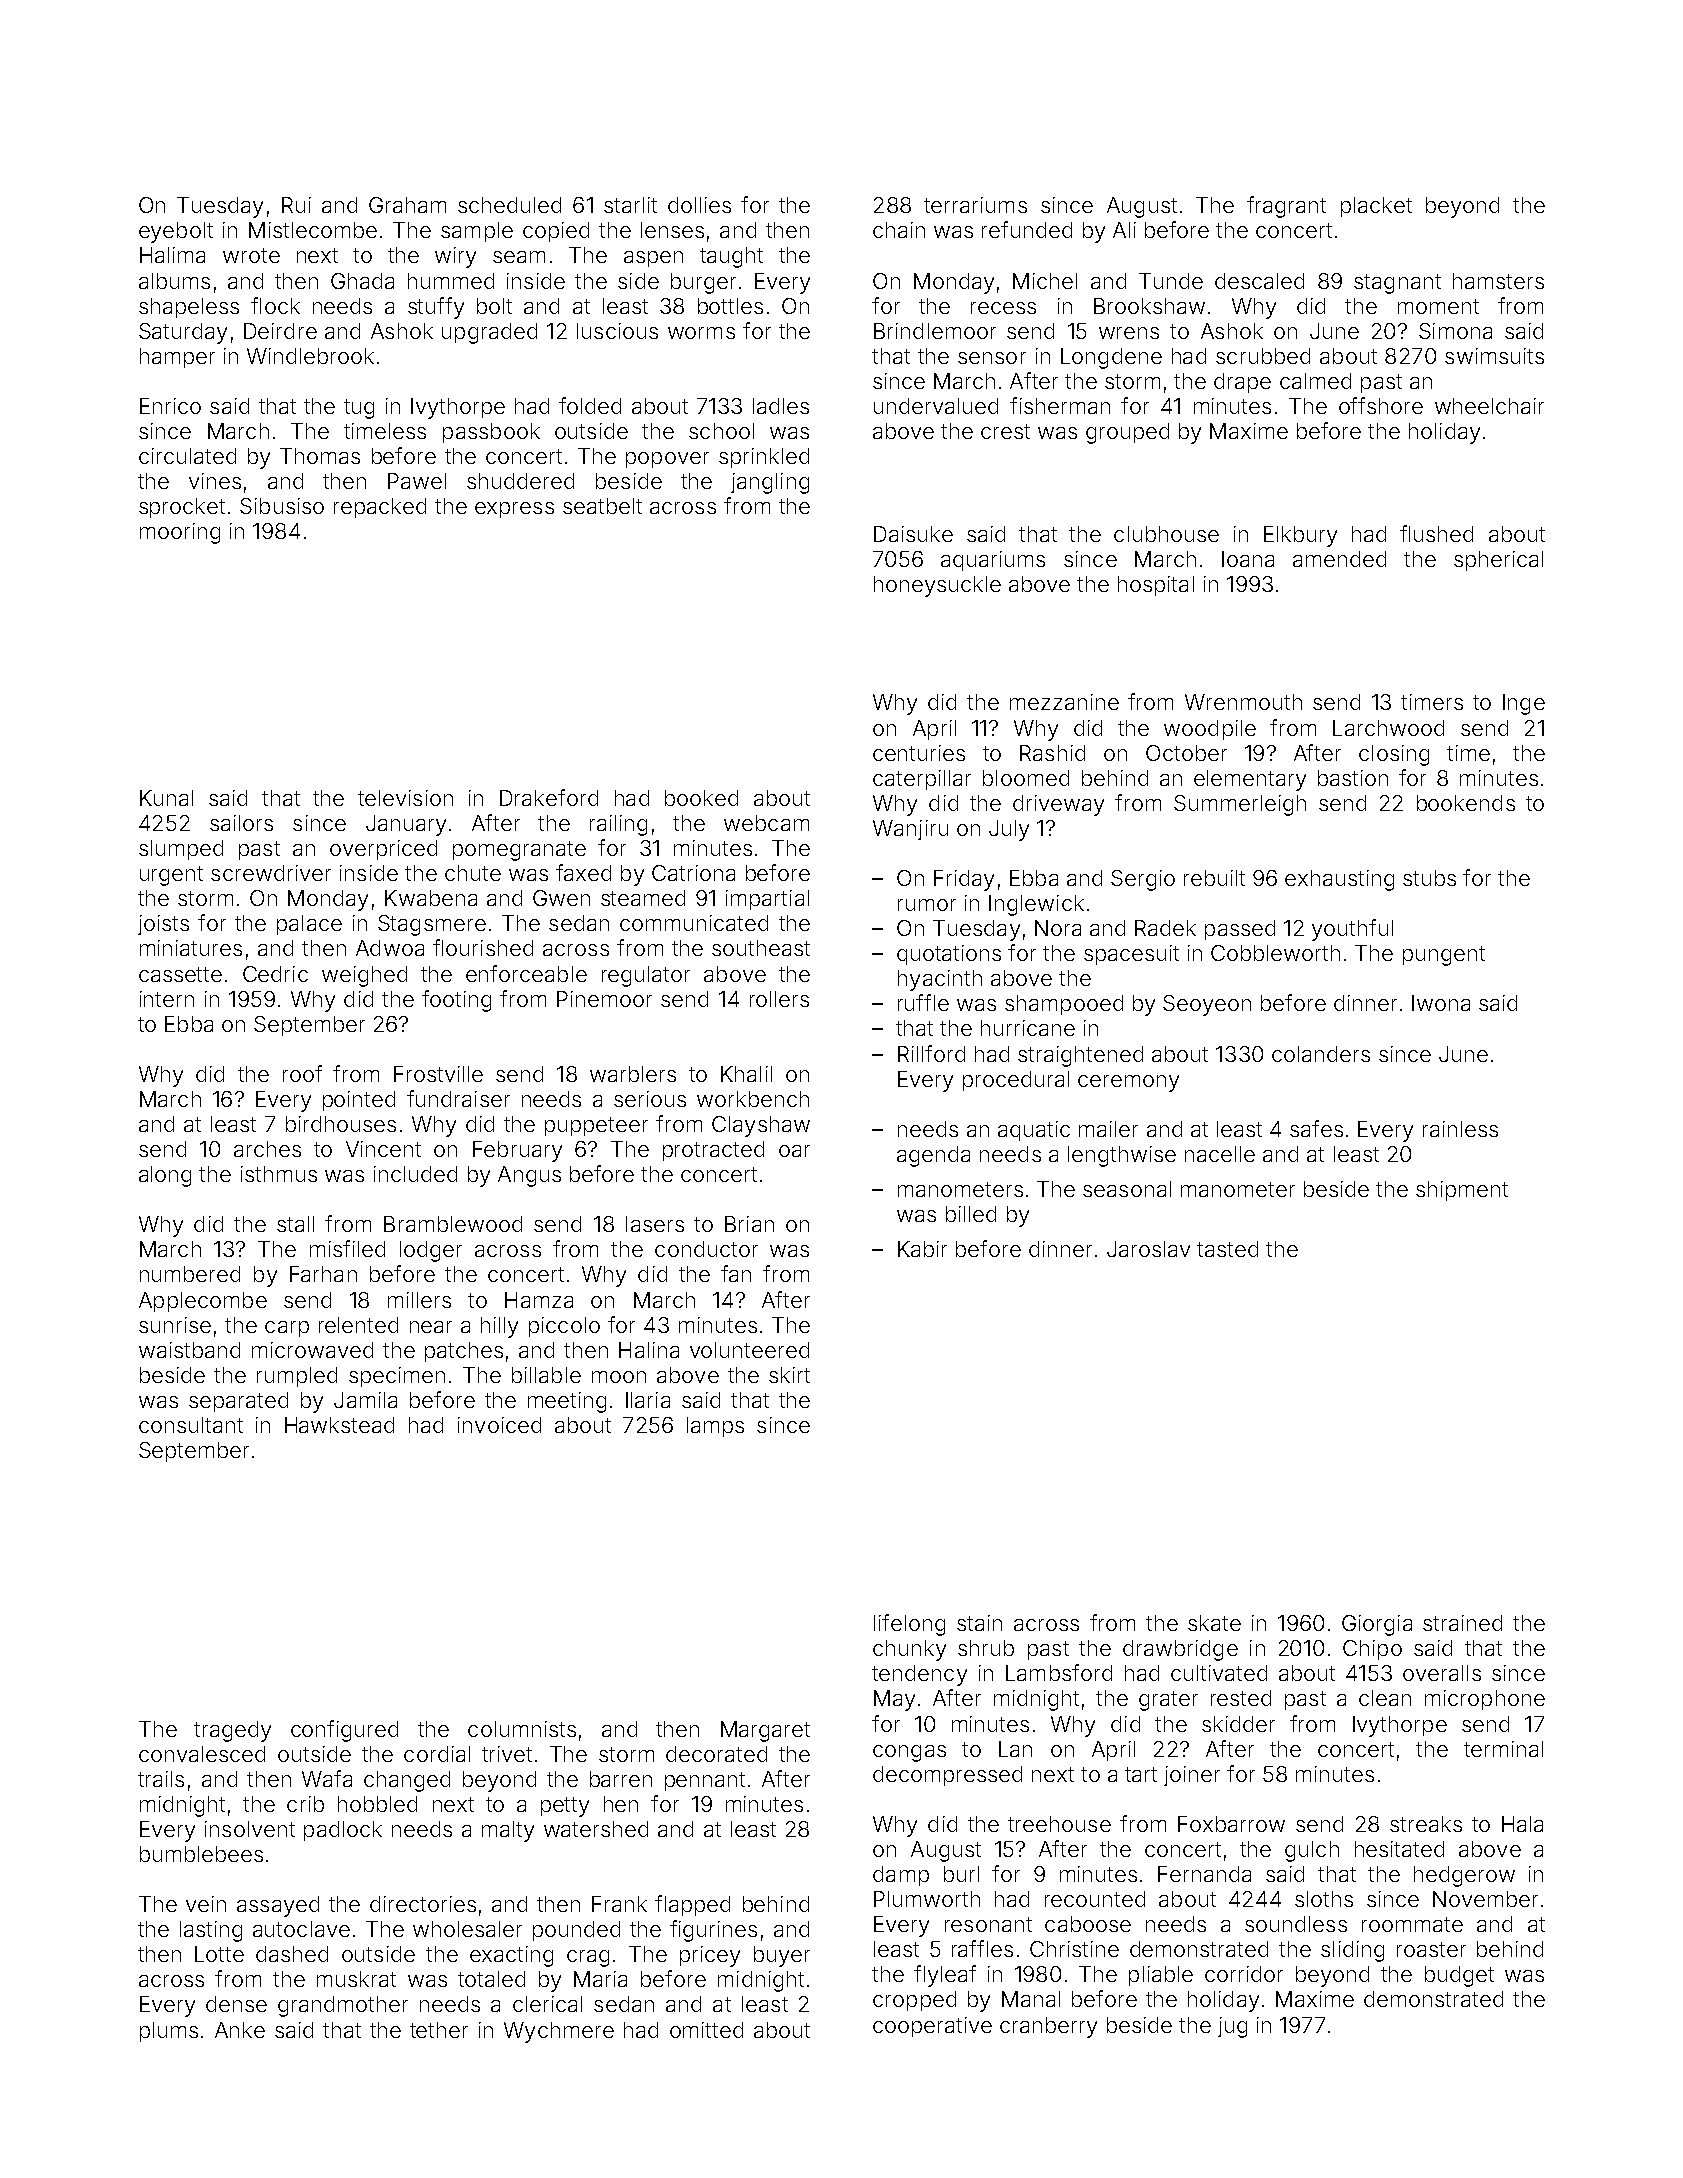  What do you see at coordinates (649, 1350) in the screenshot?
I see `Halina` at bounding box center [649, 1350].
